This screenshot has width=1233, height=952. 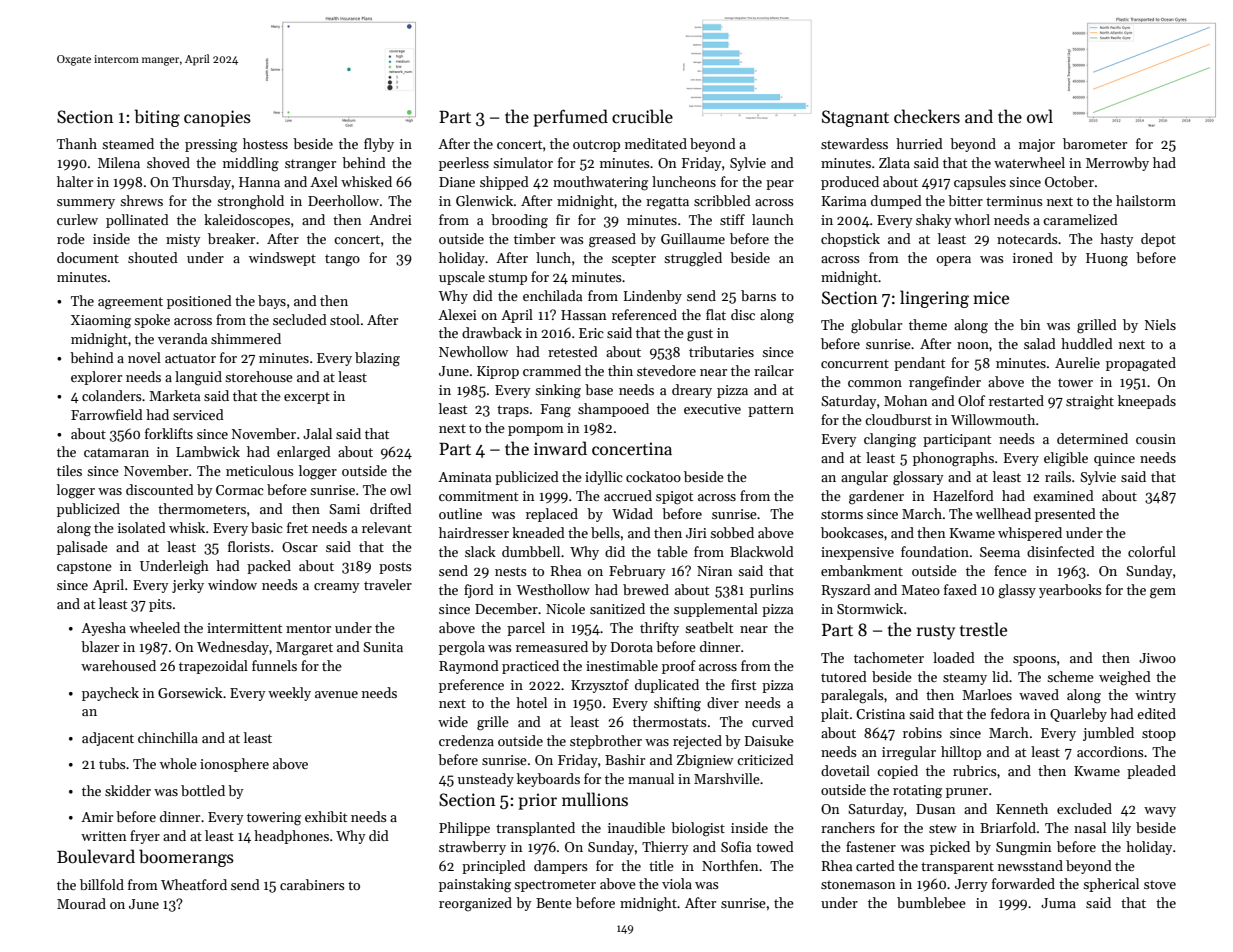 What do you see at coordinates (1090, 402) in the screenshot?
I see `straight` at bounding box center [1090, 402].
